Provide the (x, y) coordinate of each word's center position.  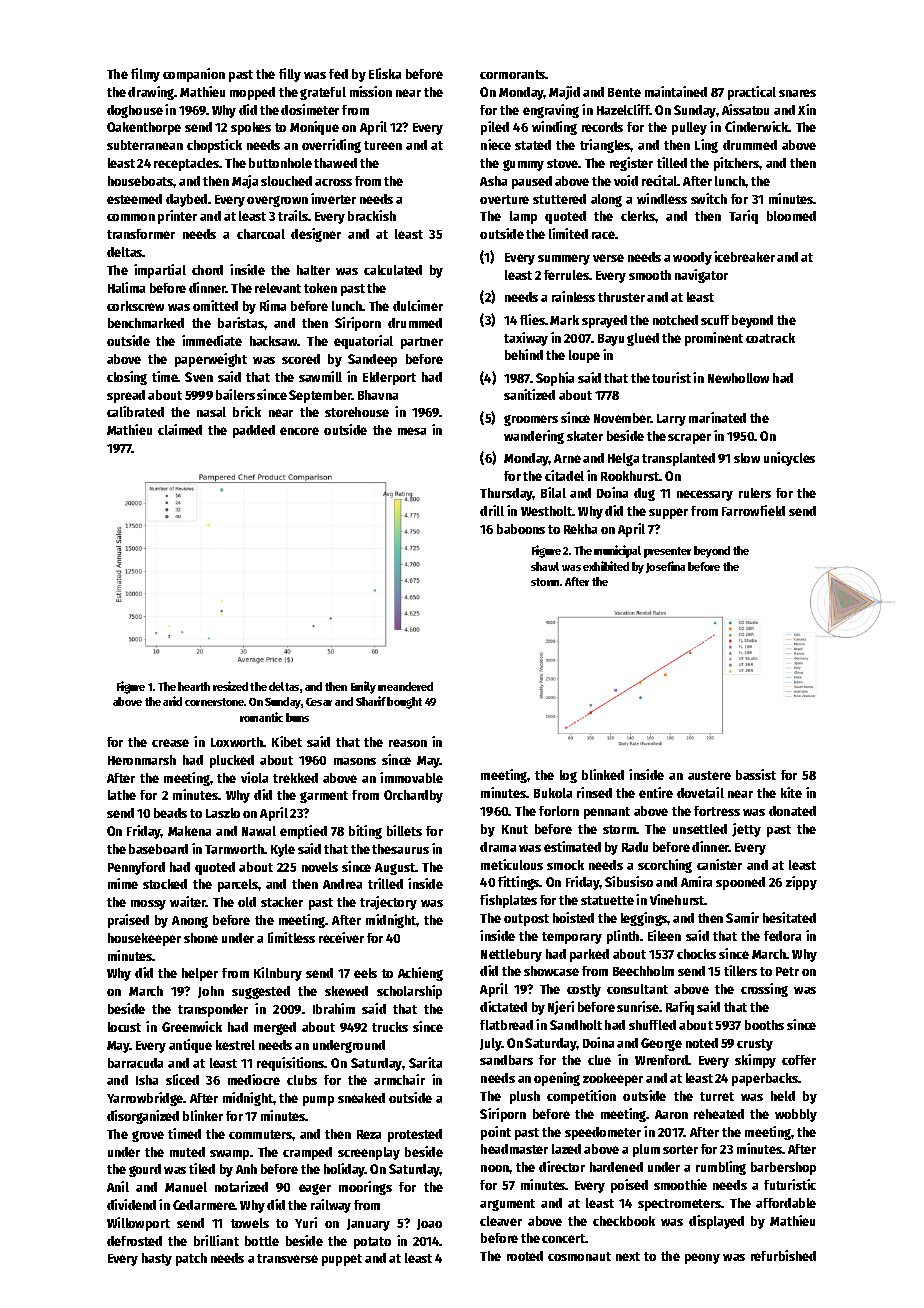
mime (123, 883)
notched (675, 320)
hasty (157, 1259)
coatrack (770, 338)
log (568, 776)
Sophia (555, 379)
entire (656, 792)
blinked (603, 774)
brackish (372, 215)
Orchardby (413, 796)
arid (172, 701)
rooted (525, 1256)
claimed (180, 429)
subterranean (145, 145)
